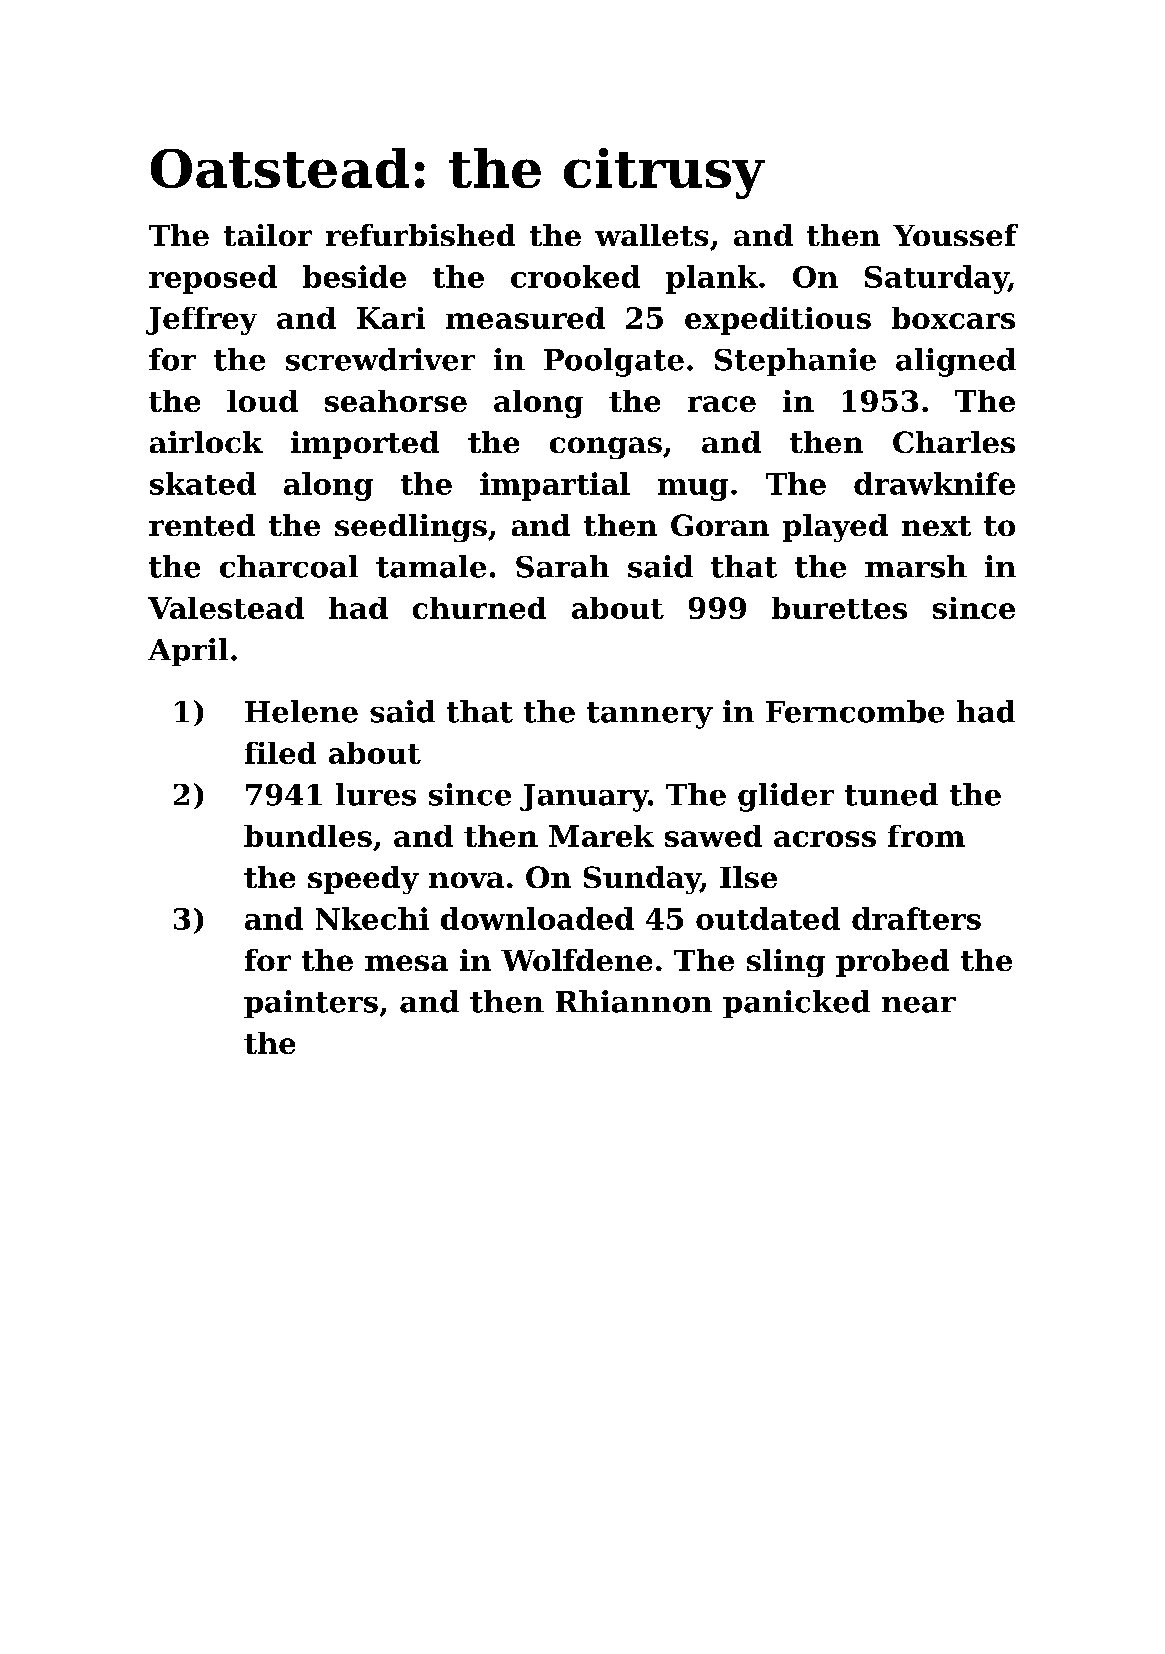 The height and width of the page is (1654, 1165). I want to click on near, so click(919, 1005).
